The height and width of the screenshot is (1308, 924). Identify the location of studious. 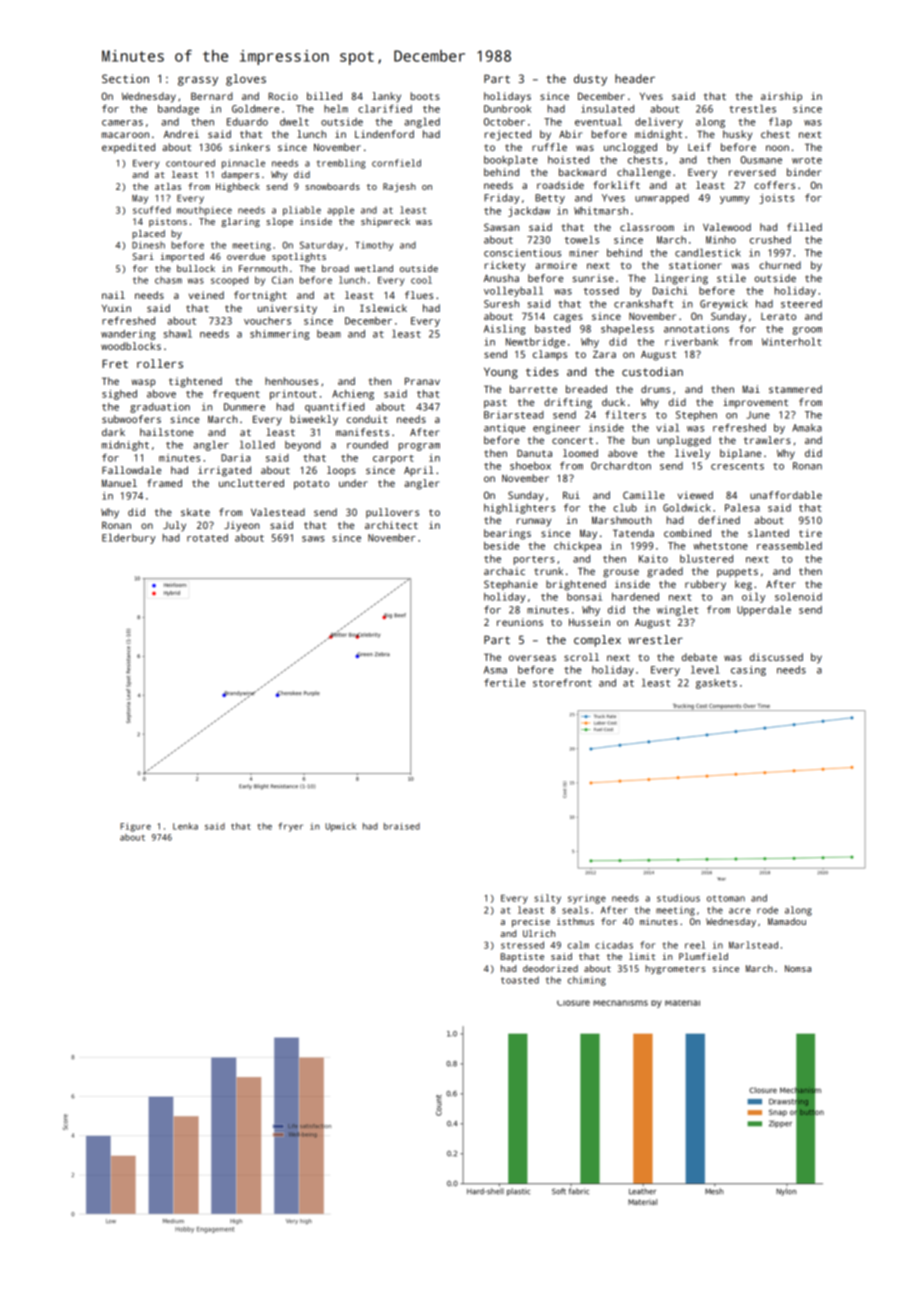
(678, 898).
